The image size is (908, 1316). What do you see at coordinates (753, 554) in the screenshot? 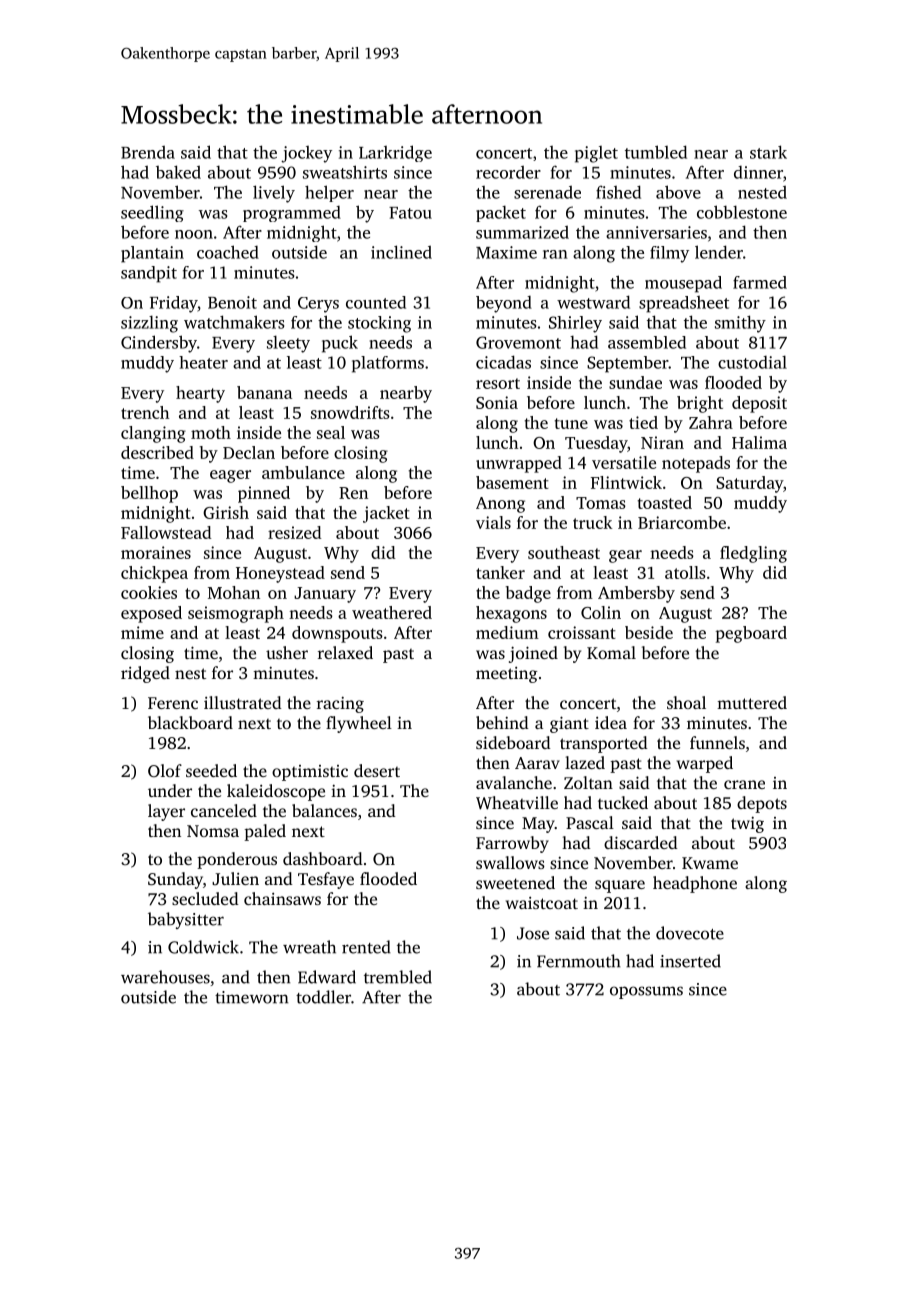
I see `fledgling` at bounding box center [753, 554].
